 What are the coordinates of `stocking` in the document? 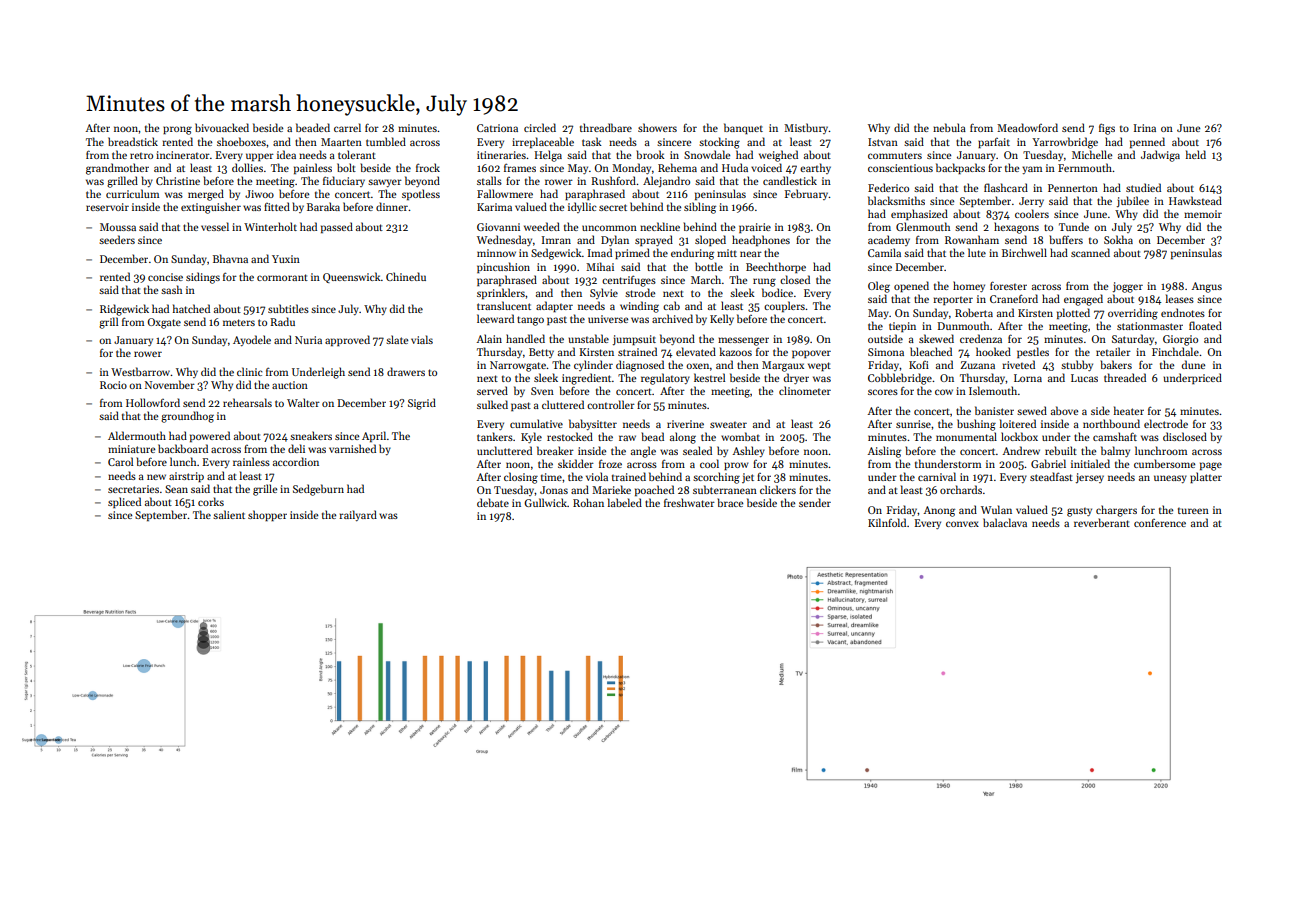 It's located at (719, 143).
